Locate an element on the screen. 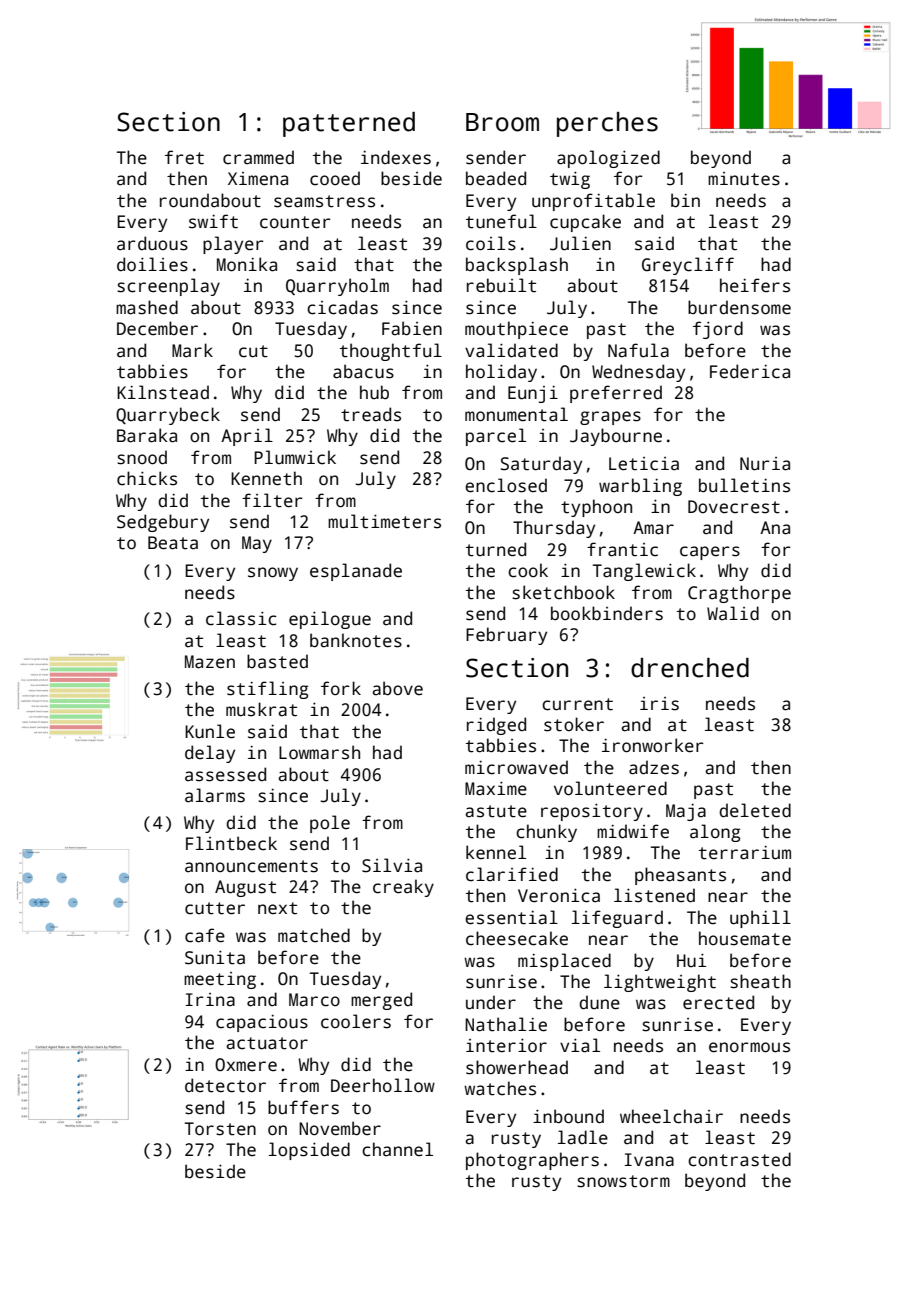 The width and height of the screenshot is (908, 1316). detector is located at coordinates (225, 1085).
